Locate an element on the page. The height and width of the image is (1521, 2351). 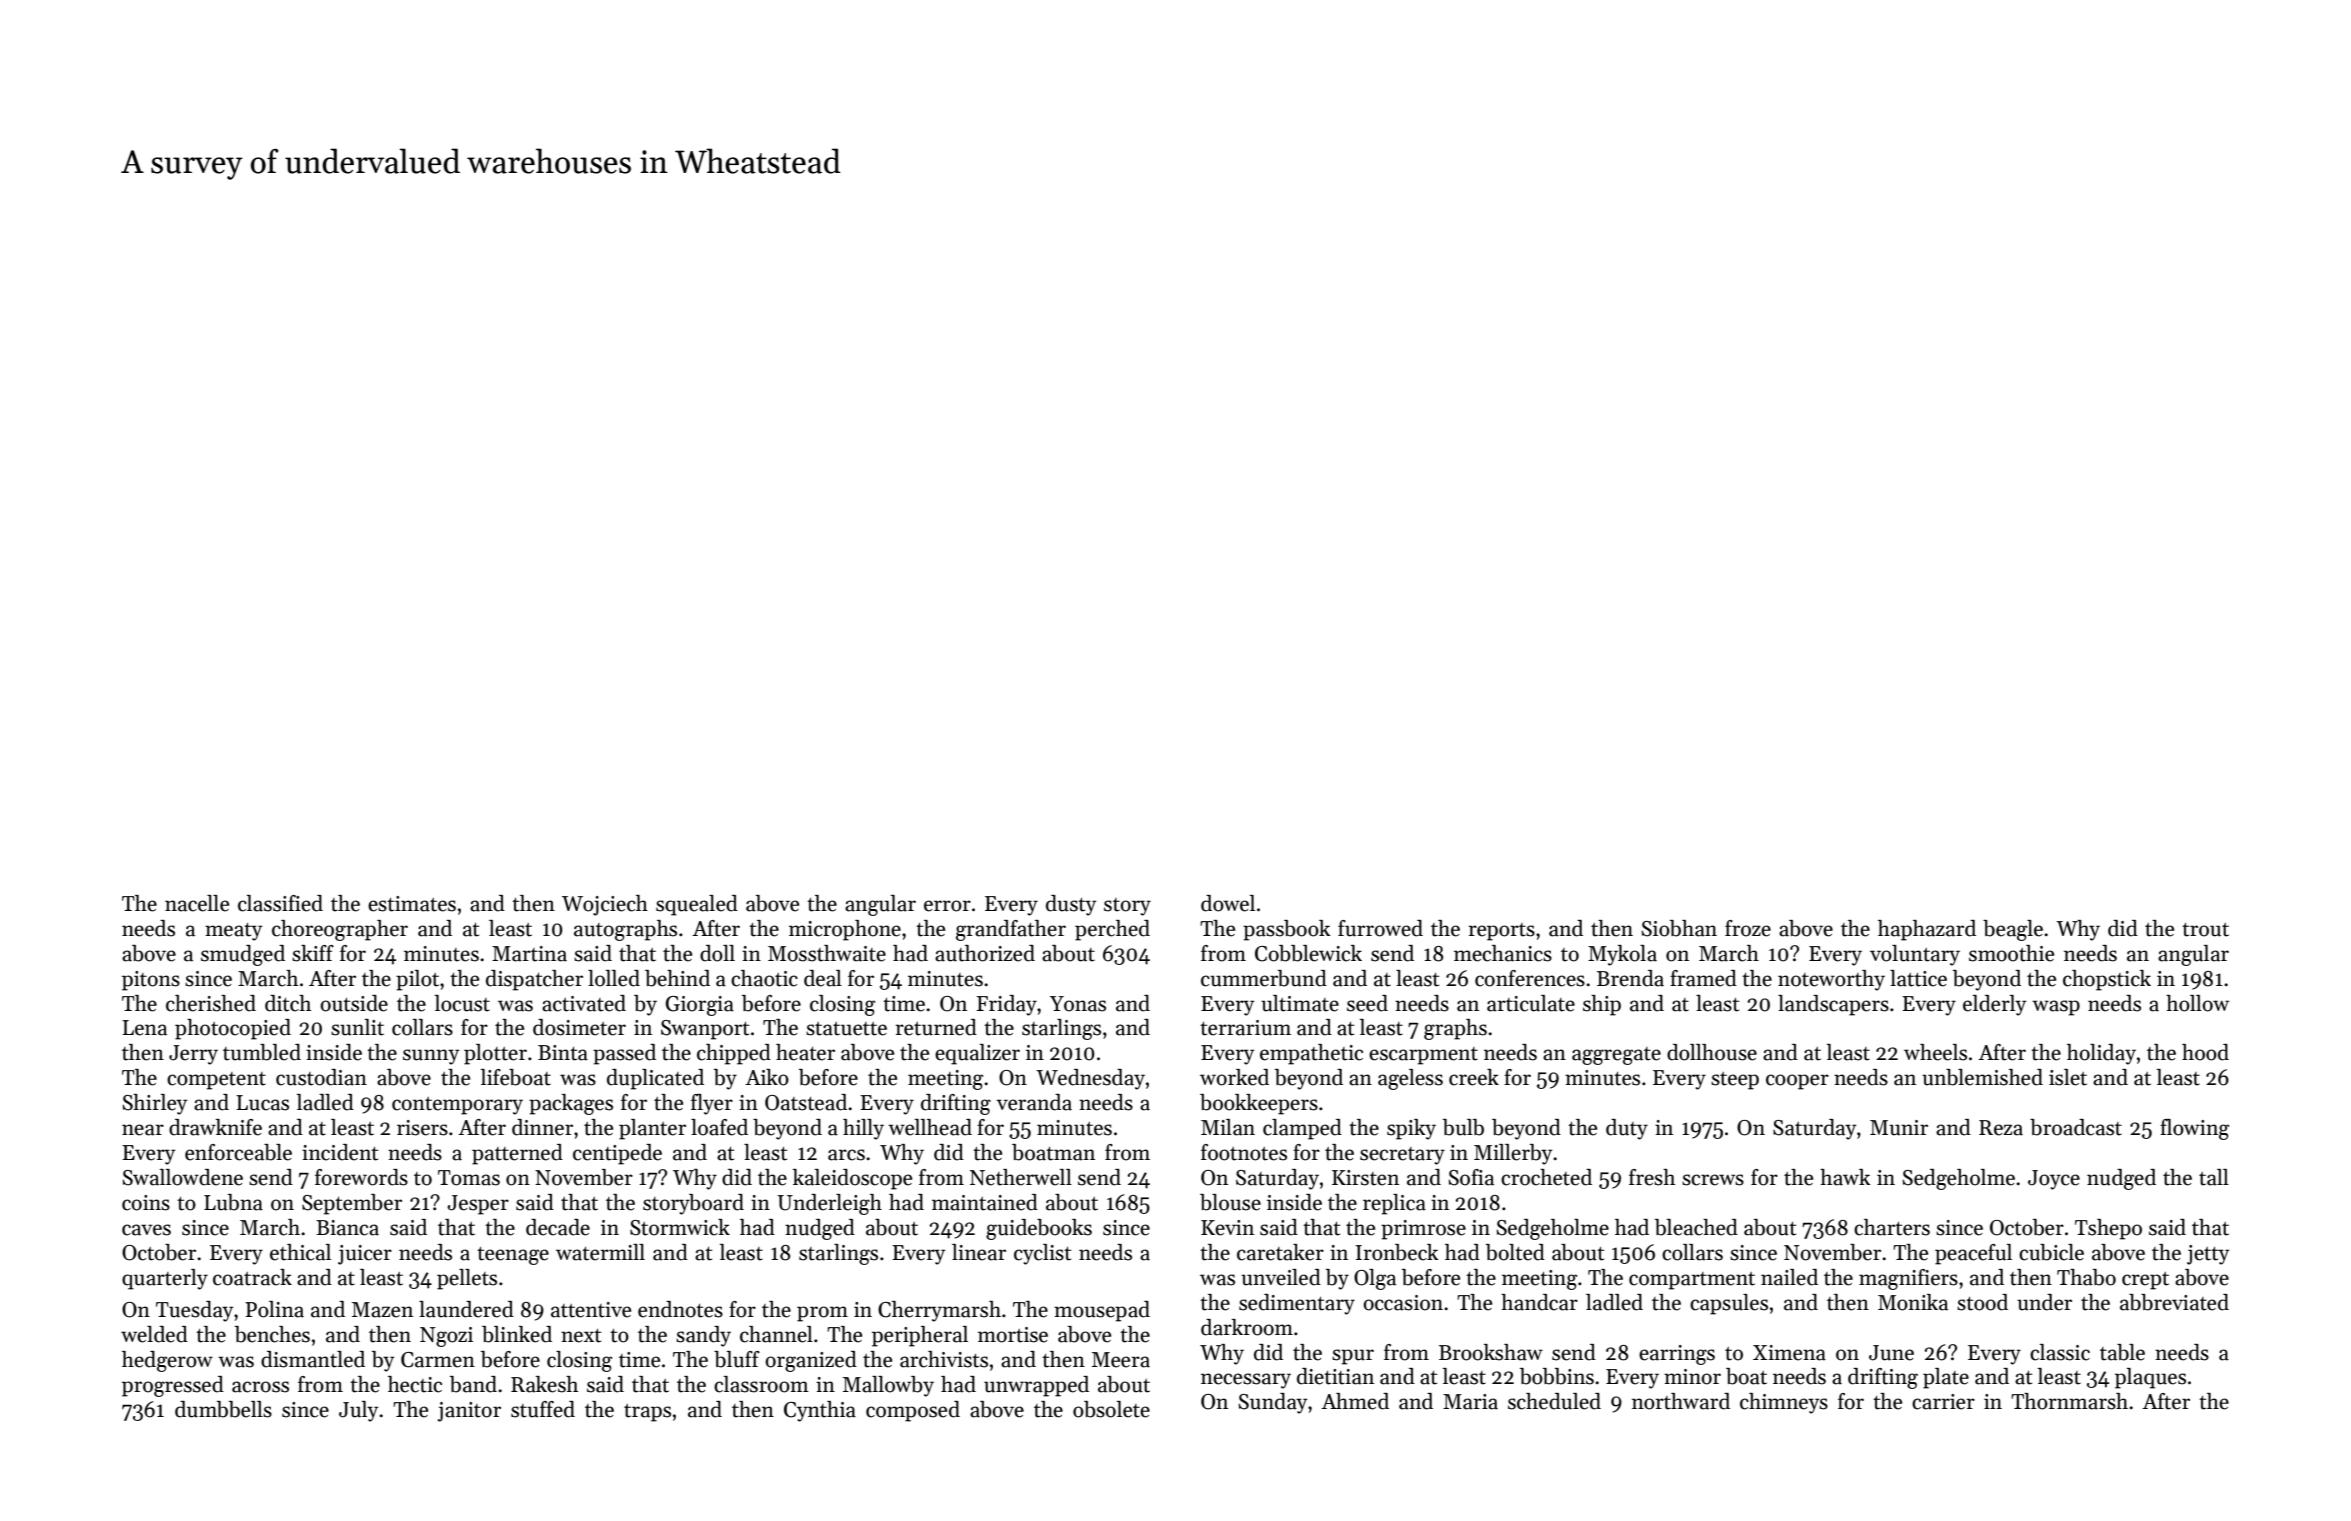
elderly is located at coordinates (1994, 1005).
